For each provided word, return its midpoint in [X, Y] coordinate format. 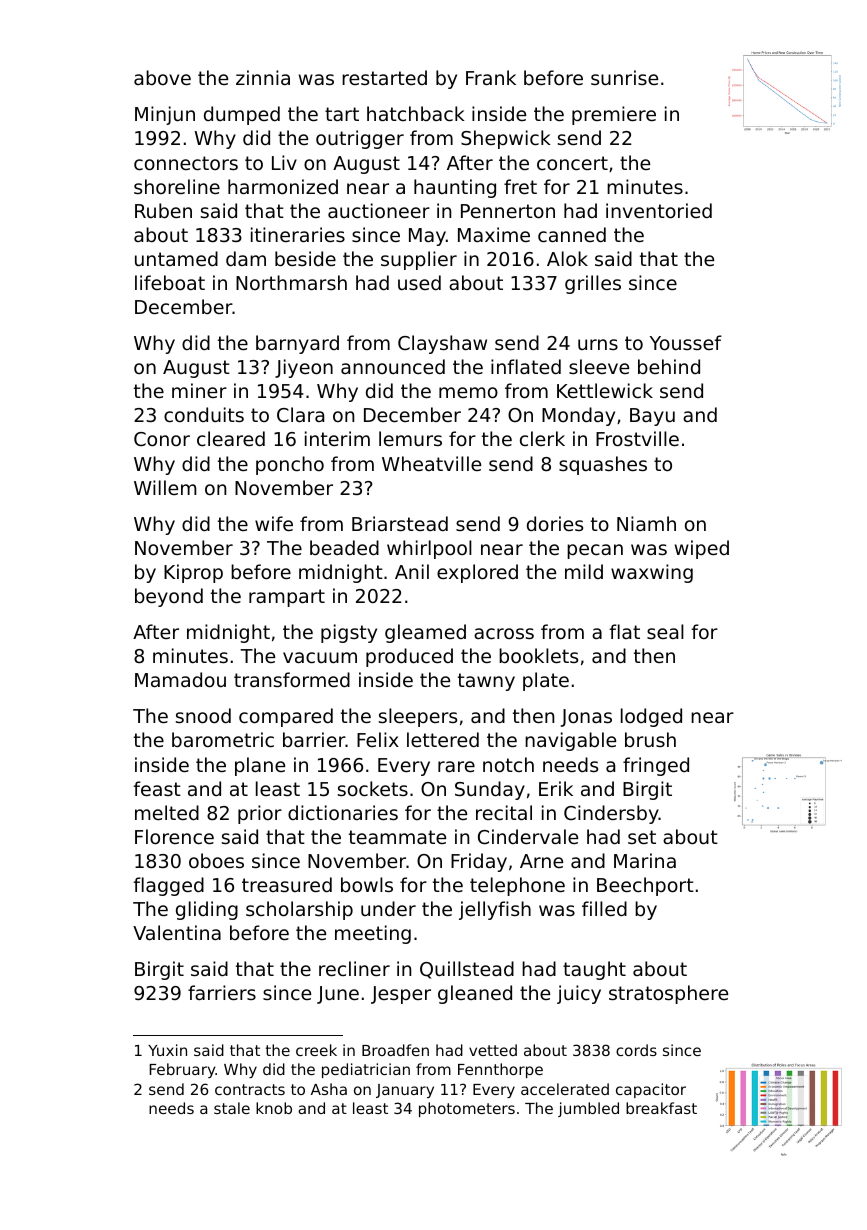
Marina [645, 860]
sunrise [624, 77]
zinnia [263, 77]
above [162, 77]
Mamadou [180, 679]
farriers [222, 992]
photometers [467, 1109]
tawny [486, 682]
